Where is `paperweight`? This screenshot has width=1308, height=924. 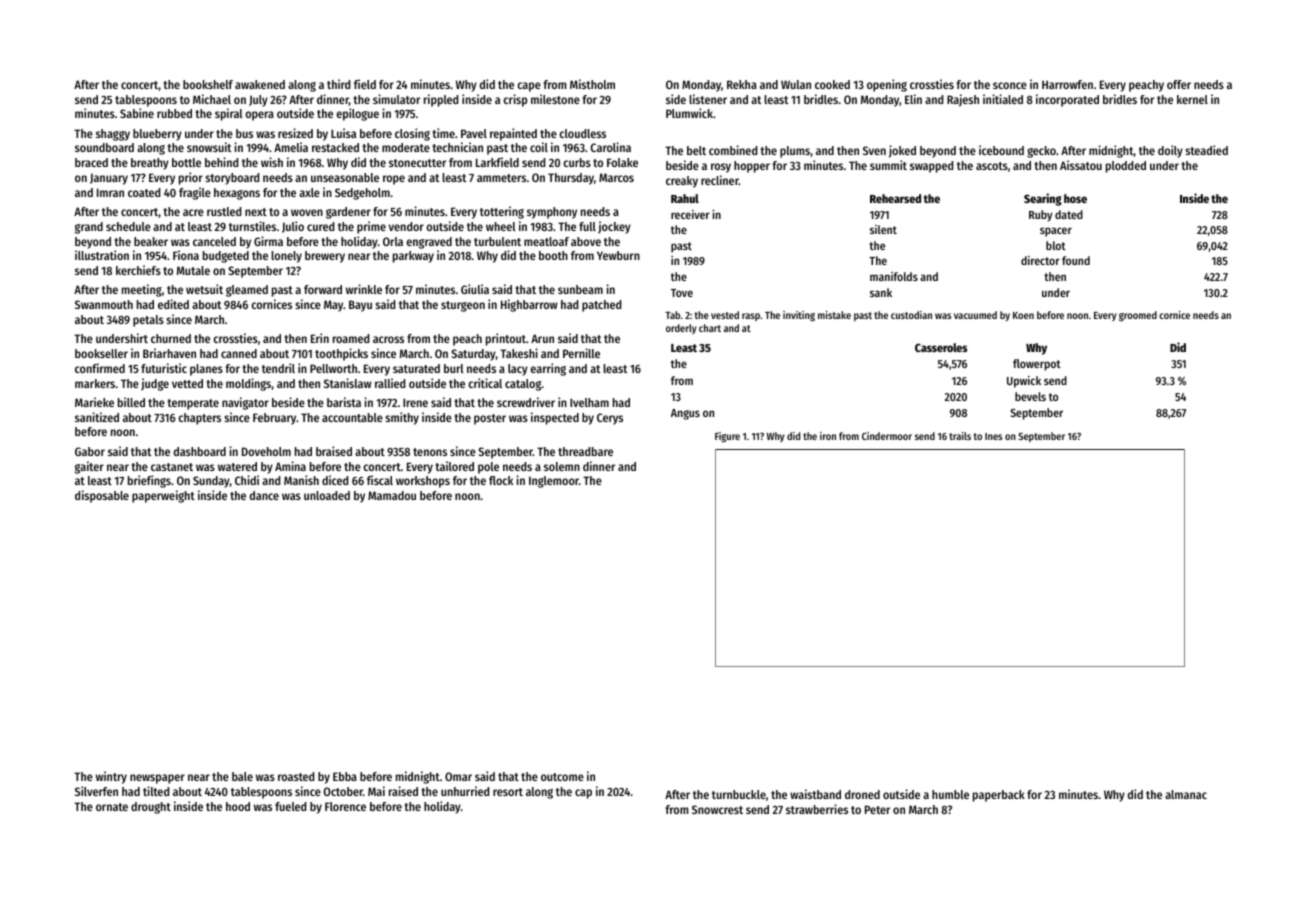
paperweight is located at coordinates (163, 496).
